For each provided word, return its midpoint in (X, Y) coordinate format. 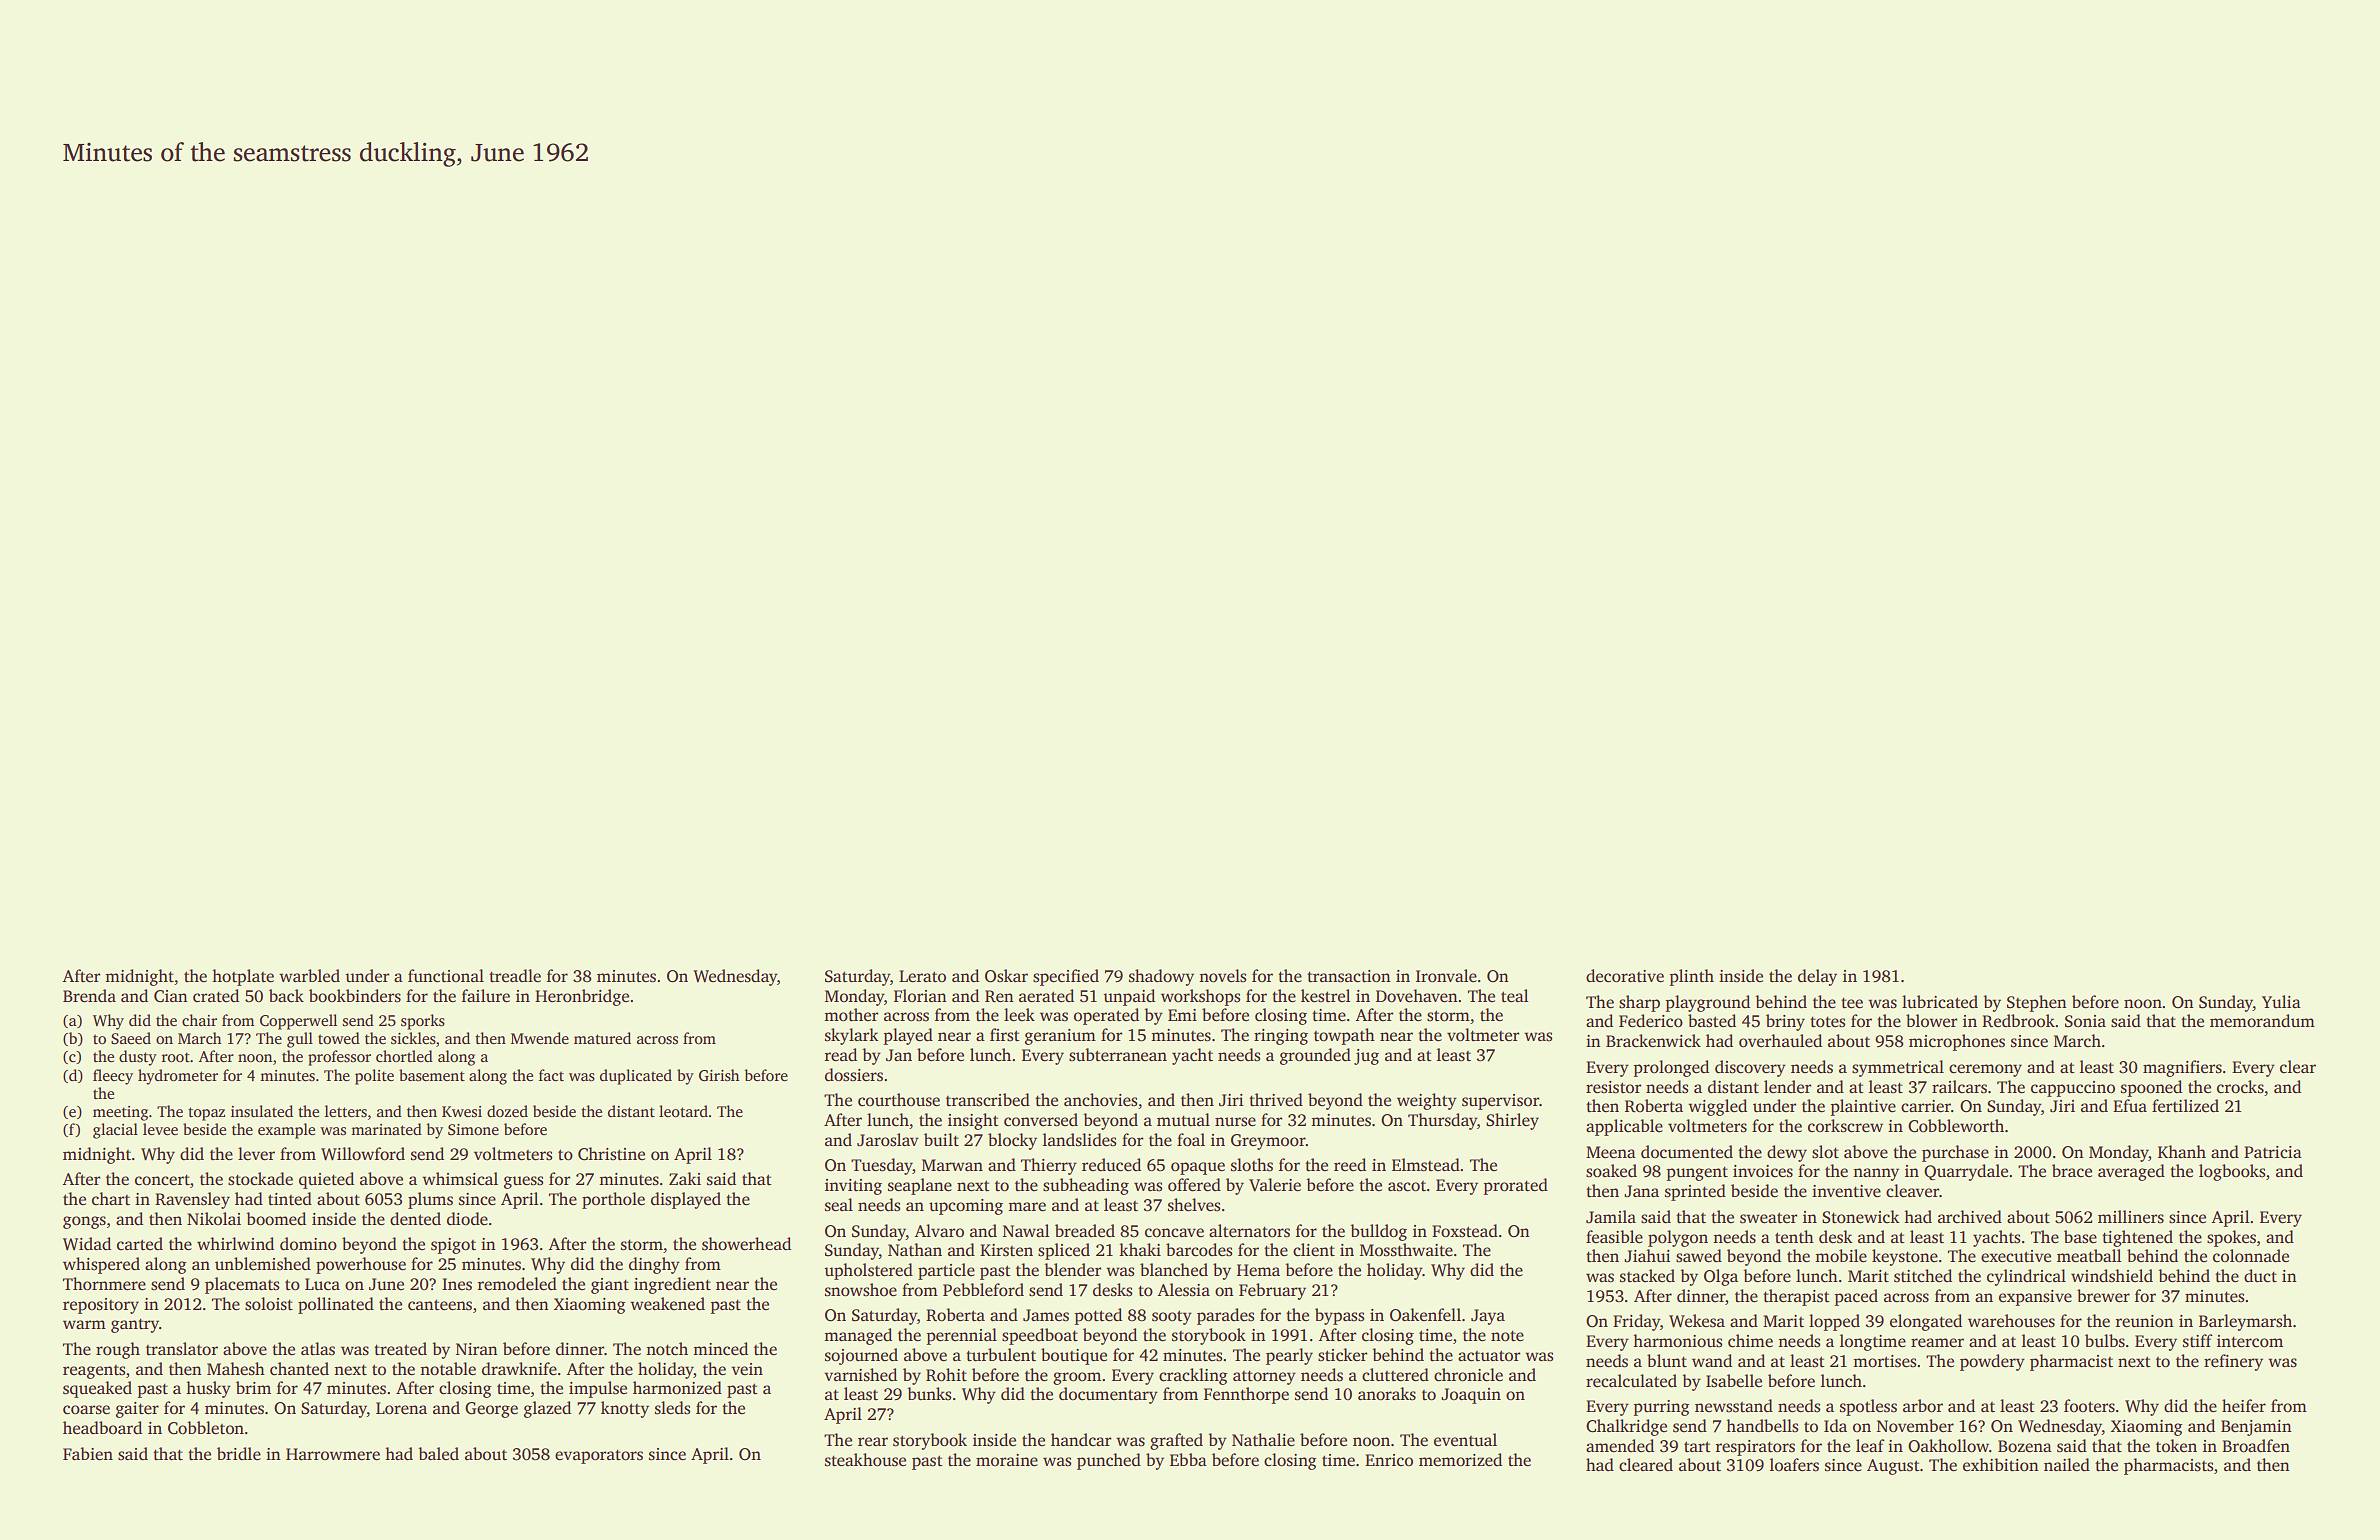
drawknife (519, 1369)
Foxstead (1465, 1231)
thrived (1276, 1100)
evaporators (599, 1456)
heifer (2244, 1406)
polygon (1678, 1238)
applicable (1624, 1127)
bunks (929, 1394)
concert (162, 1180)
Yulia (2281, 1001)
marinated (386, 1129)
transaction (1349, 976)
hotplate (243, 977)
